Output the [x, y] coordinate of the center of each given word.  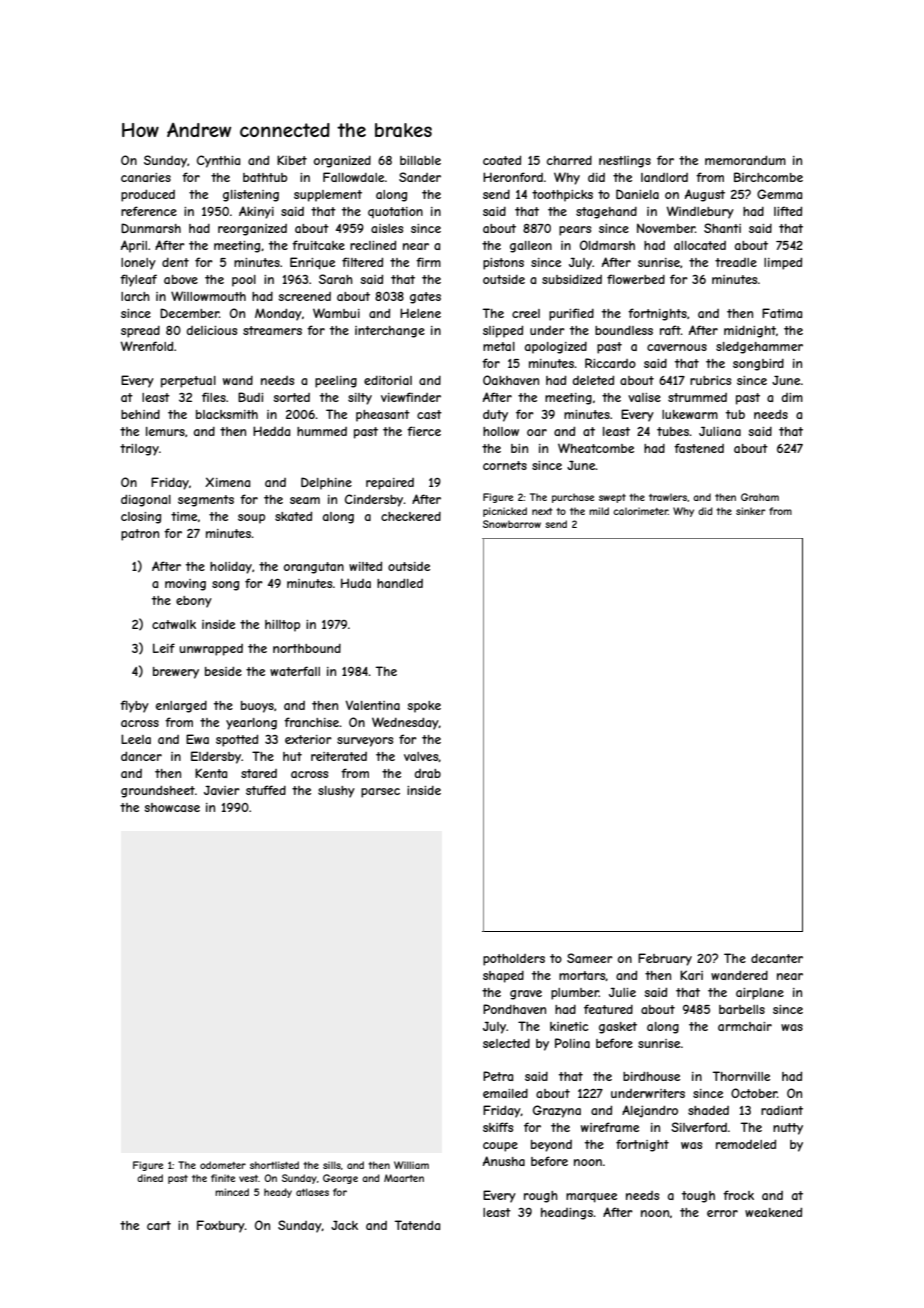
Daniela [637, 194]
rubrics [710, 380]
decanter [777, 958]
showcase [172, 807]
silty [360, 399]
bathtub [265, 177]
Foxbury [221, 1226]
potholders [514, 960]
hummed [322, 431]
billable [420, 160]
